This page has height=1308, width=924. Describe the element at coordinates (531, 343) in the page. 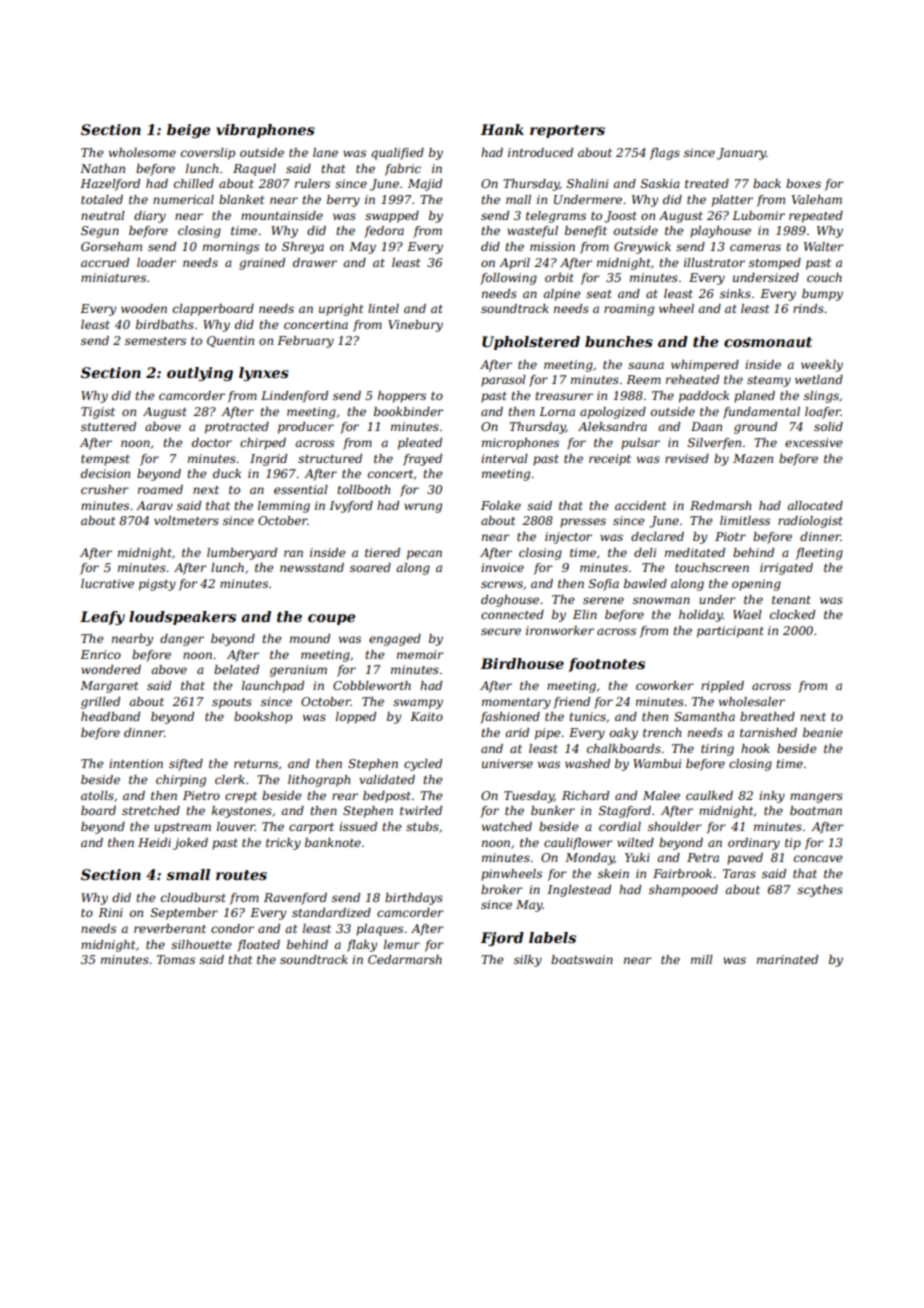

I see `Upholstered` at that location.
